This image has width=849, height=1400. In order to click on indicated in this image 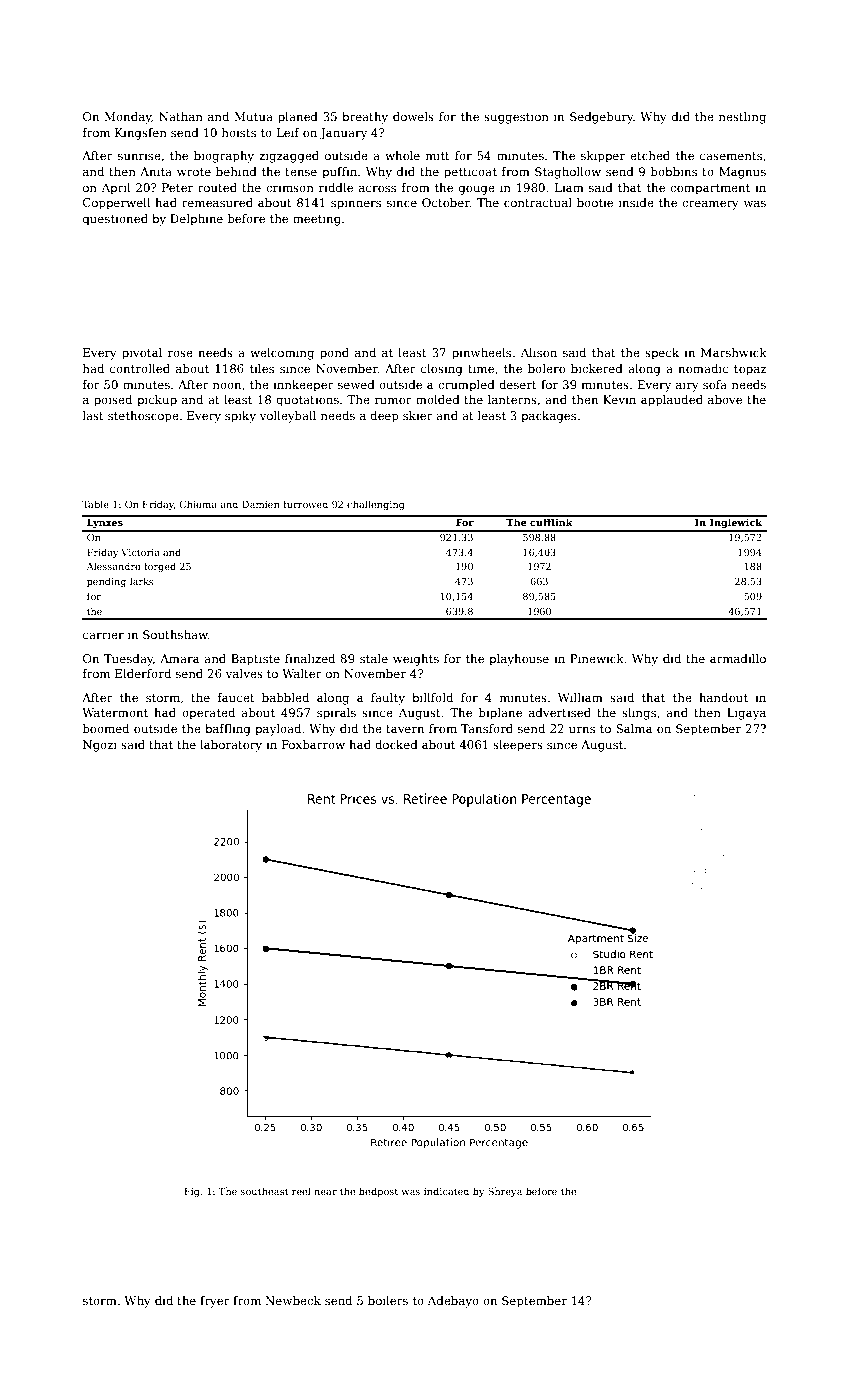, I will do `click(446, 1191)`.
